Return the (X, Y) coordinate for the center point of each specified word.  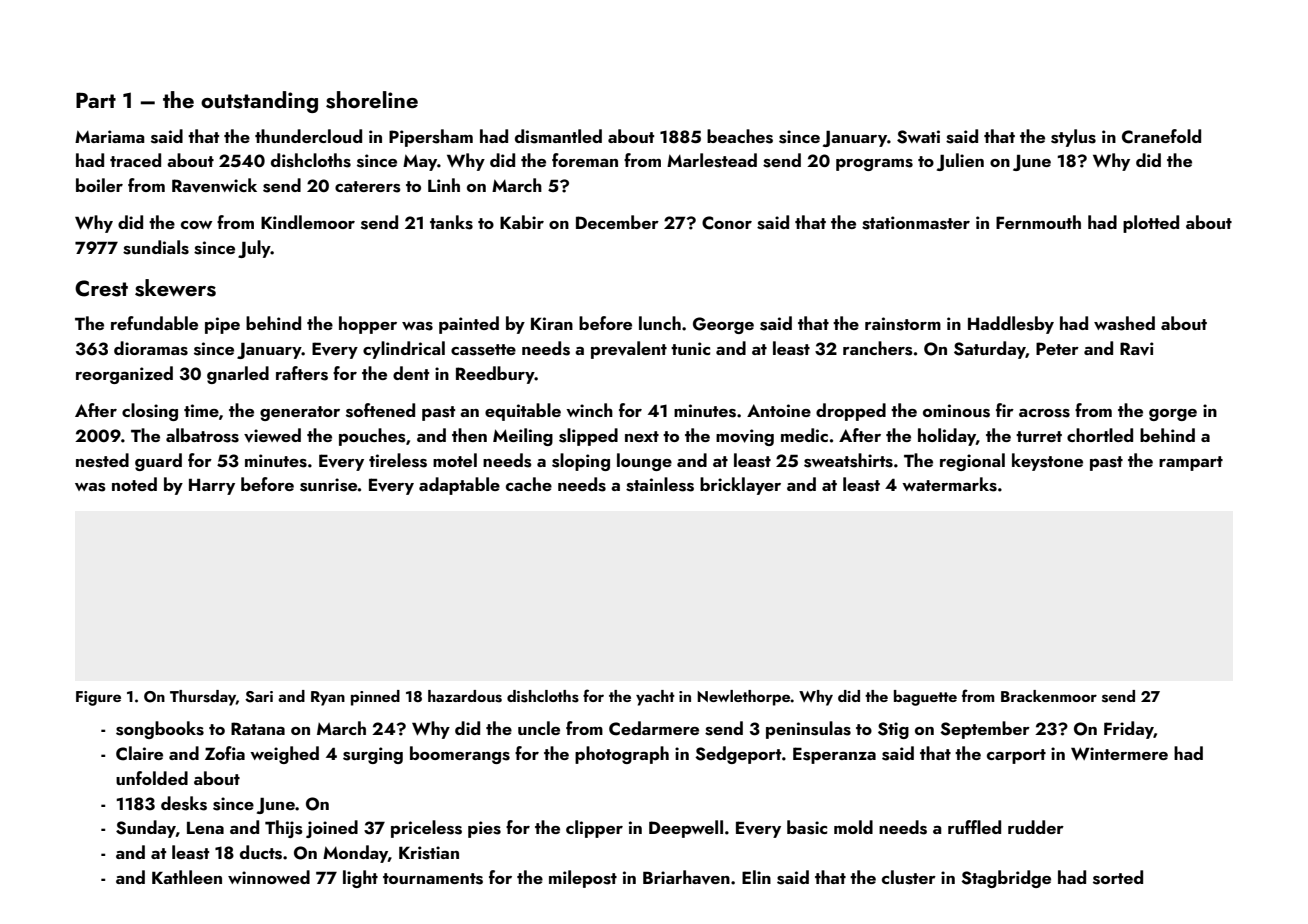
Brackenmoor (1049, 696)
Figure (98, 698)
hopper (368, 325)
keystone (1047, 462)
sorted (1118, 877)
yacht (655, 698)
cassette (483, 350)
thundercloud (308, 136)
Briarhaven (686, 877)
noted (134, 484)
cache (529, 484)
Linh (444, 185)
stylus (1073, 138)
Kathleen (187, 877)
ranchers (878, 348)
